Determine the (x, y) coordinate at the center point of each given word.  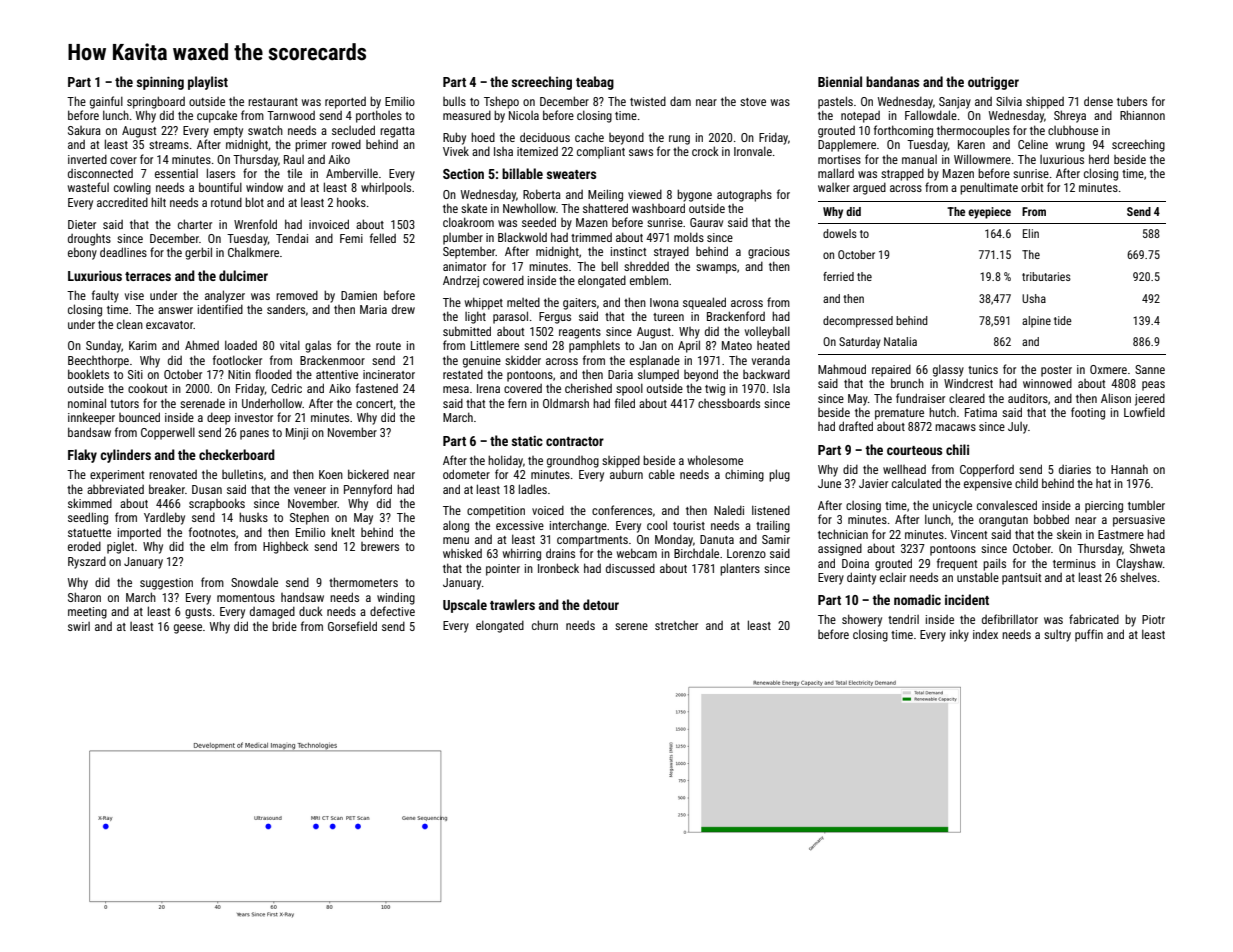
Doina (855, 563)
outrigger (993, 83)
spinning (160, 83)
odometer (466, 474)
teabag (595, 83)
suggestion (166, 584)
